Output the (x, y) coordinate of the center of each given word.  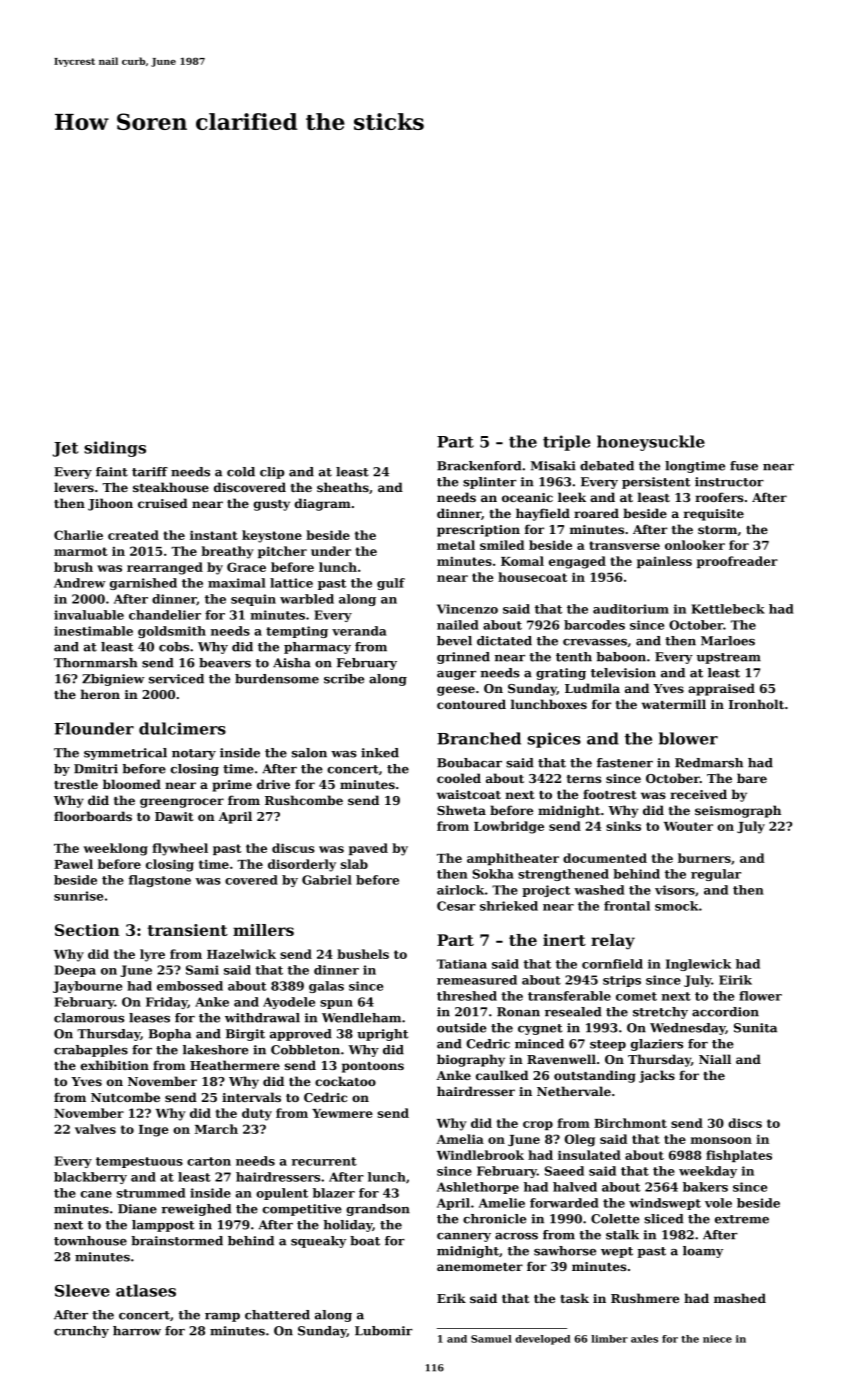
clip (272, 473)
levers (74, 487)
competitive (302, 1210)
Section (87, 930)
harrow (137, 1331)
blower (688, 738)
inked (380, 753)
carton (209, 1161)
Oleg (580, 1140)
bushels (363, 954)
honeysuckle (651, 443)
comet (636, 996)
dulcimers (182, 728)
